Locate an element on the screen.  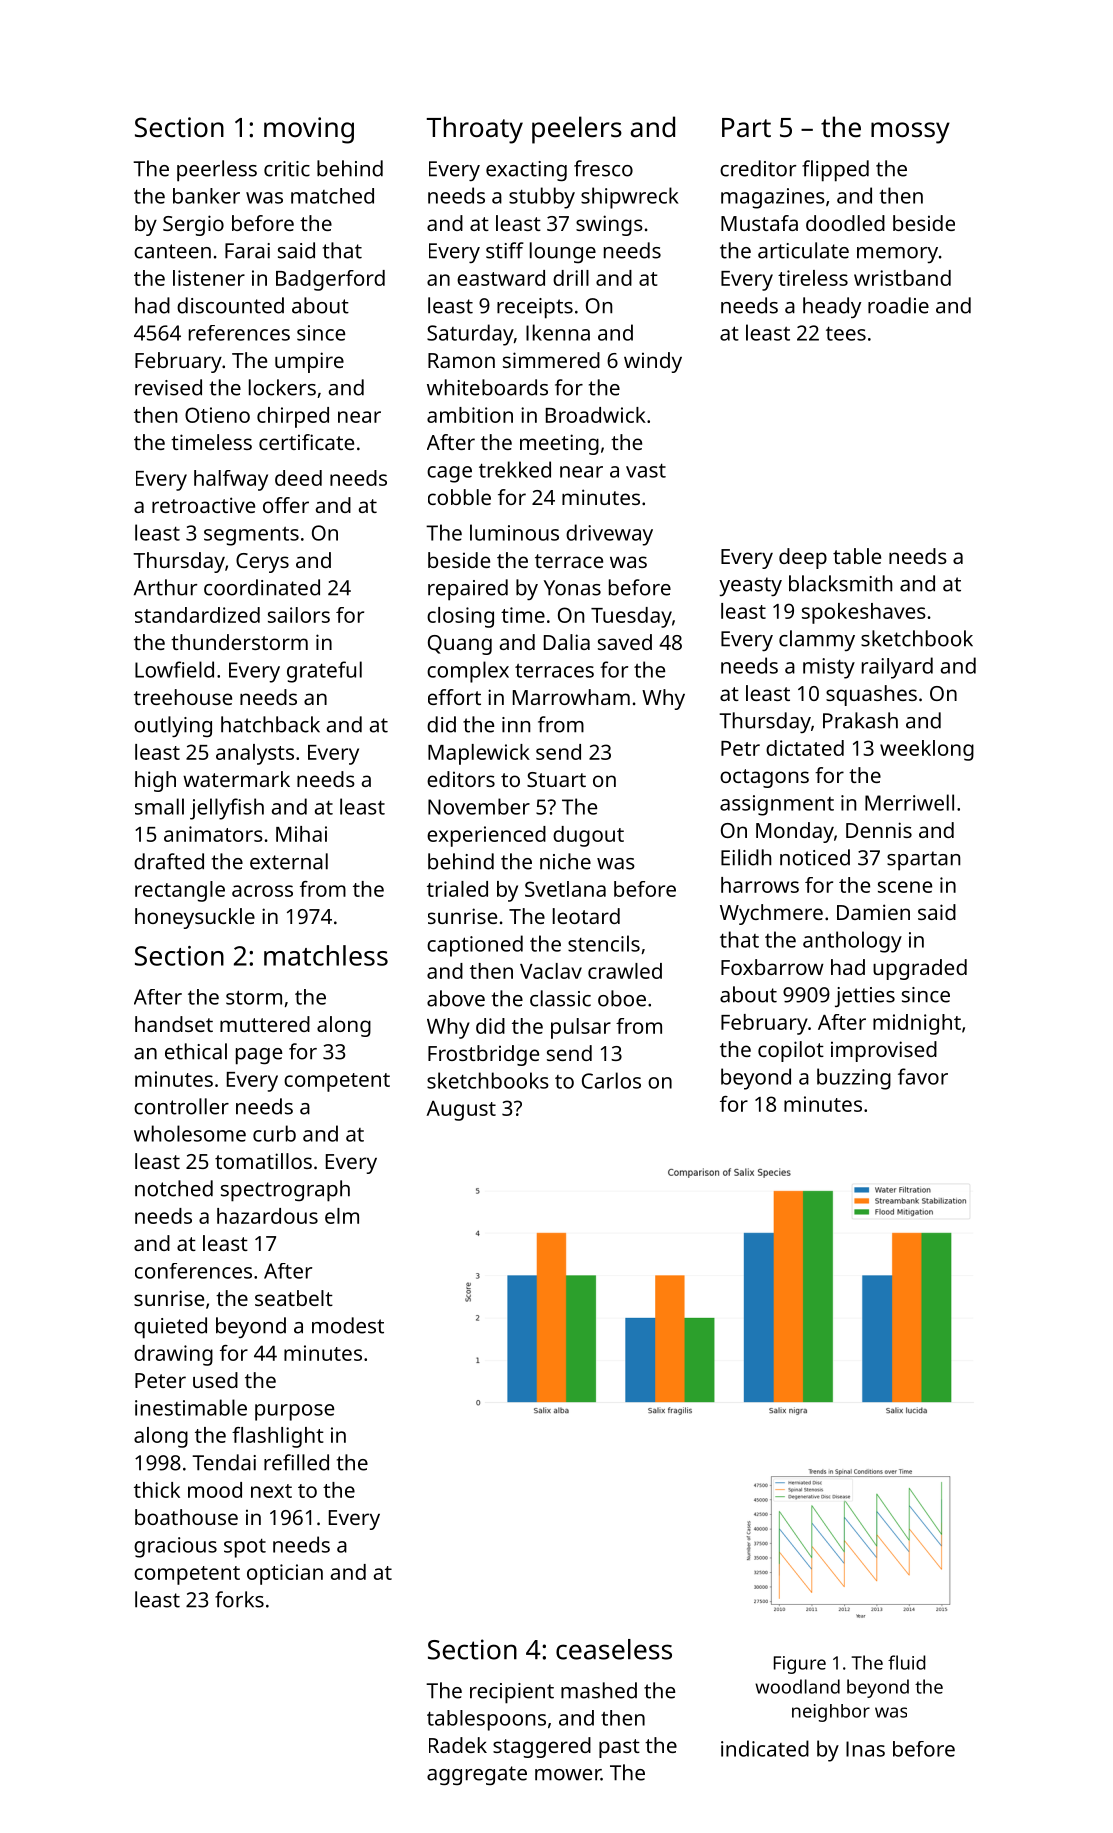
mower is located at coordinates (568, 1775).
